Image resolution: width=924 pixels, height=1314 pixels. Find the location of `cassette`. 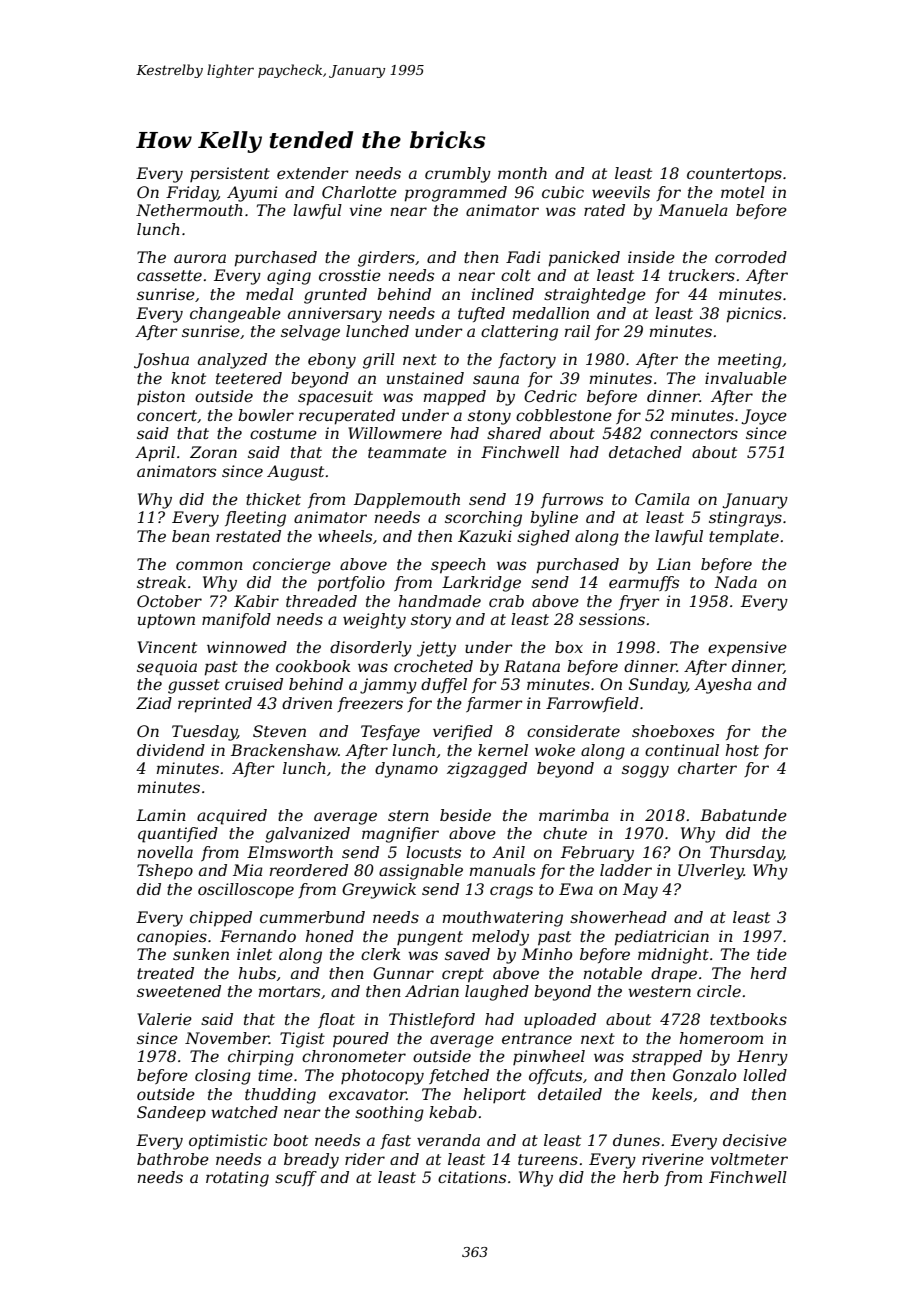

cassette is located at coordinates (169, 275).
